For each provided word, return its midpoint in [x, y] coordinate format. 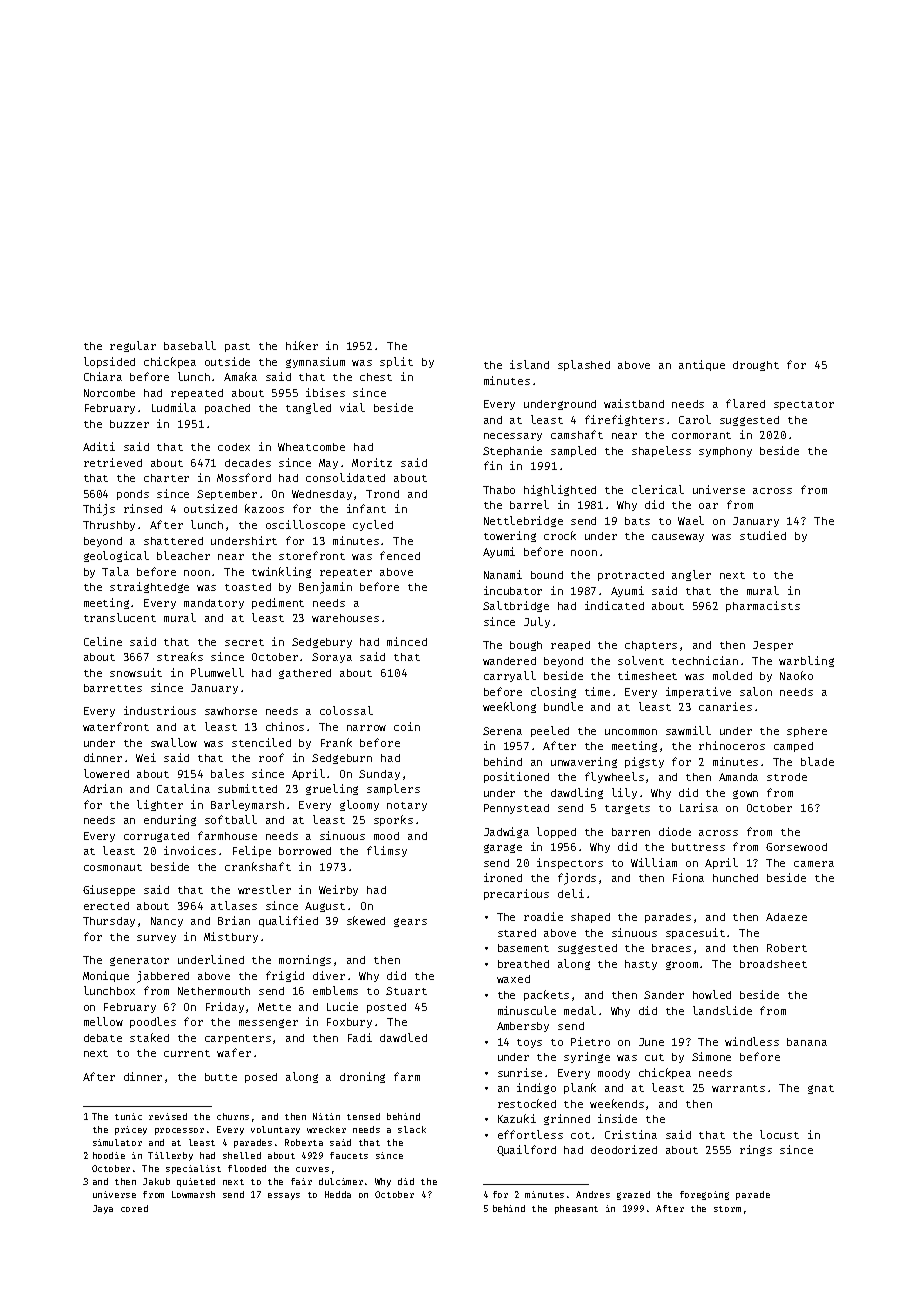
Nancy [167, 922]
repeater [346, 573]
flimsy [387, 851]
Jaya [103, 1209]
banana [807, 1042]
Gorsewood [796, 847]
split [396, 362]
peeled [550, 731]
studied [763, 535]
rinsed [143, 508]
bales [227, 773]
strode [787, 777]
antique [702, 365]
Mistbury [231, 937]
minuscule [527, 1010]
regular [133, 346]
